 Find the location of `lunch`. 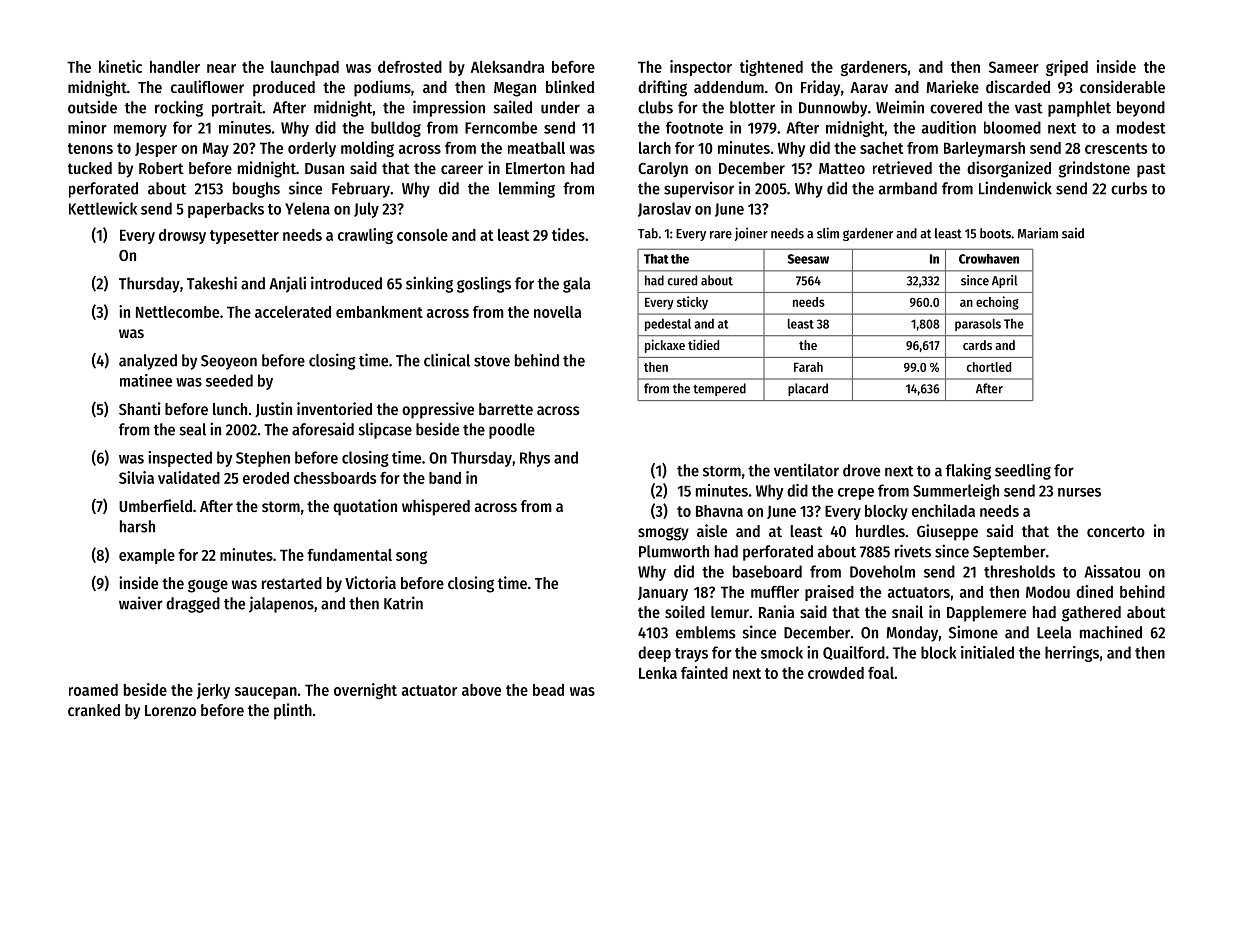

lunch is located at coordinates (230, 409).
